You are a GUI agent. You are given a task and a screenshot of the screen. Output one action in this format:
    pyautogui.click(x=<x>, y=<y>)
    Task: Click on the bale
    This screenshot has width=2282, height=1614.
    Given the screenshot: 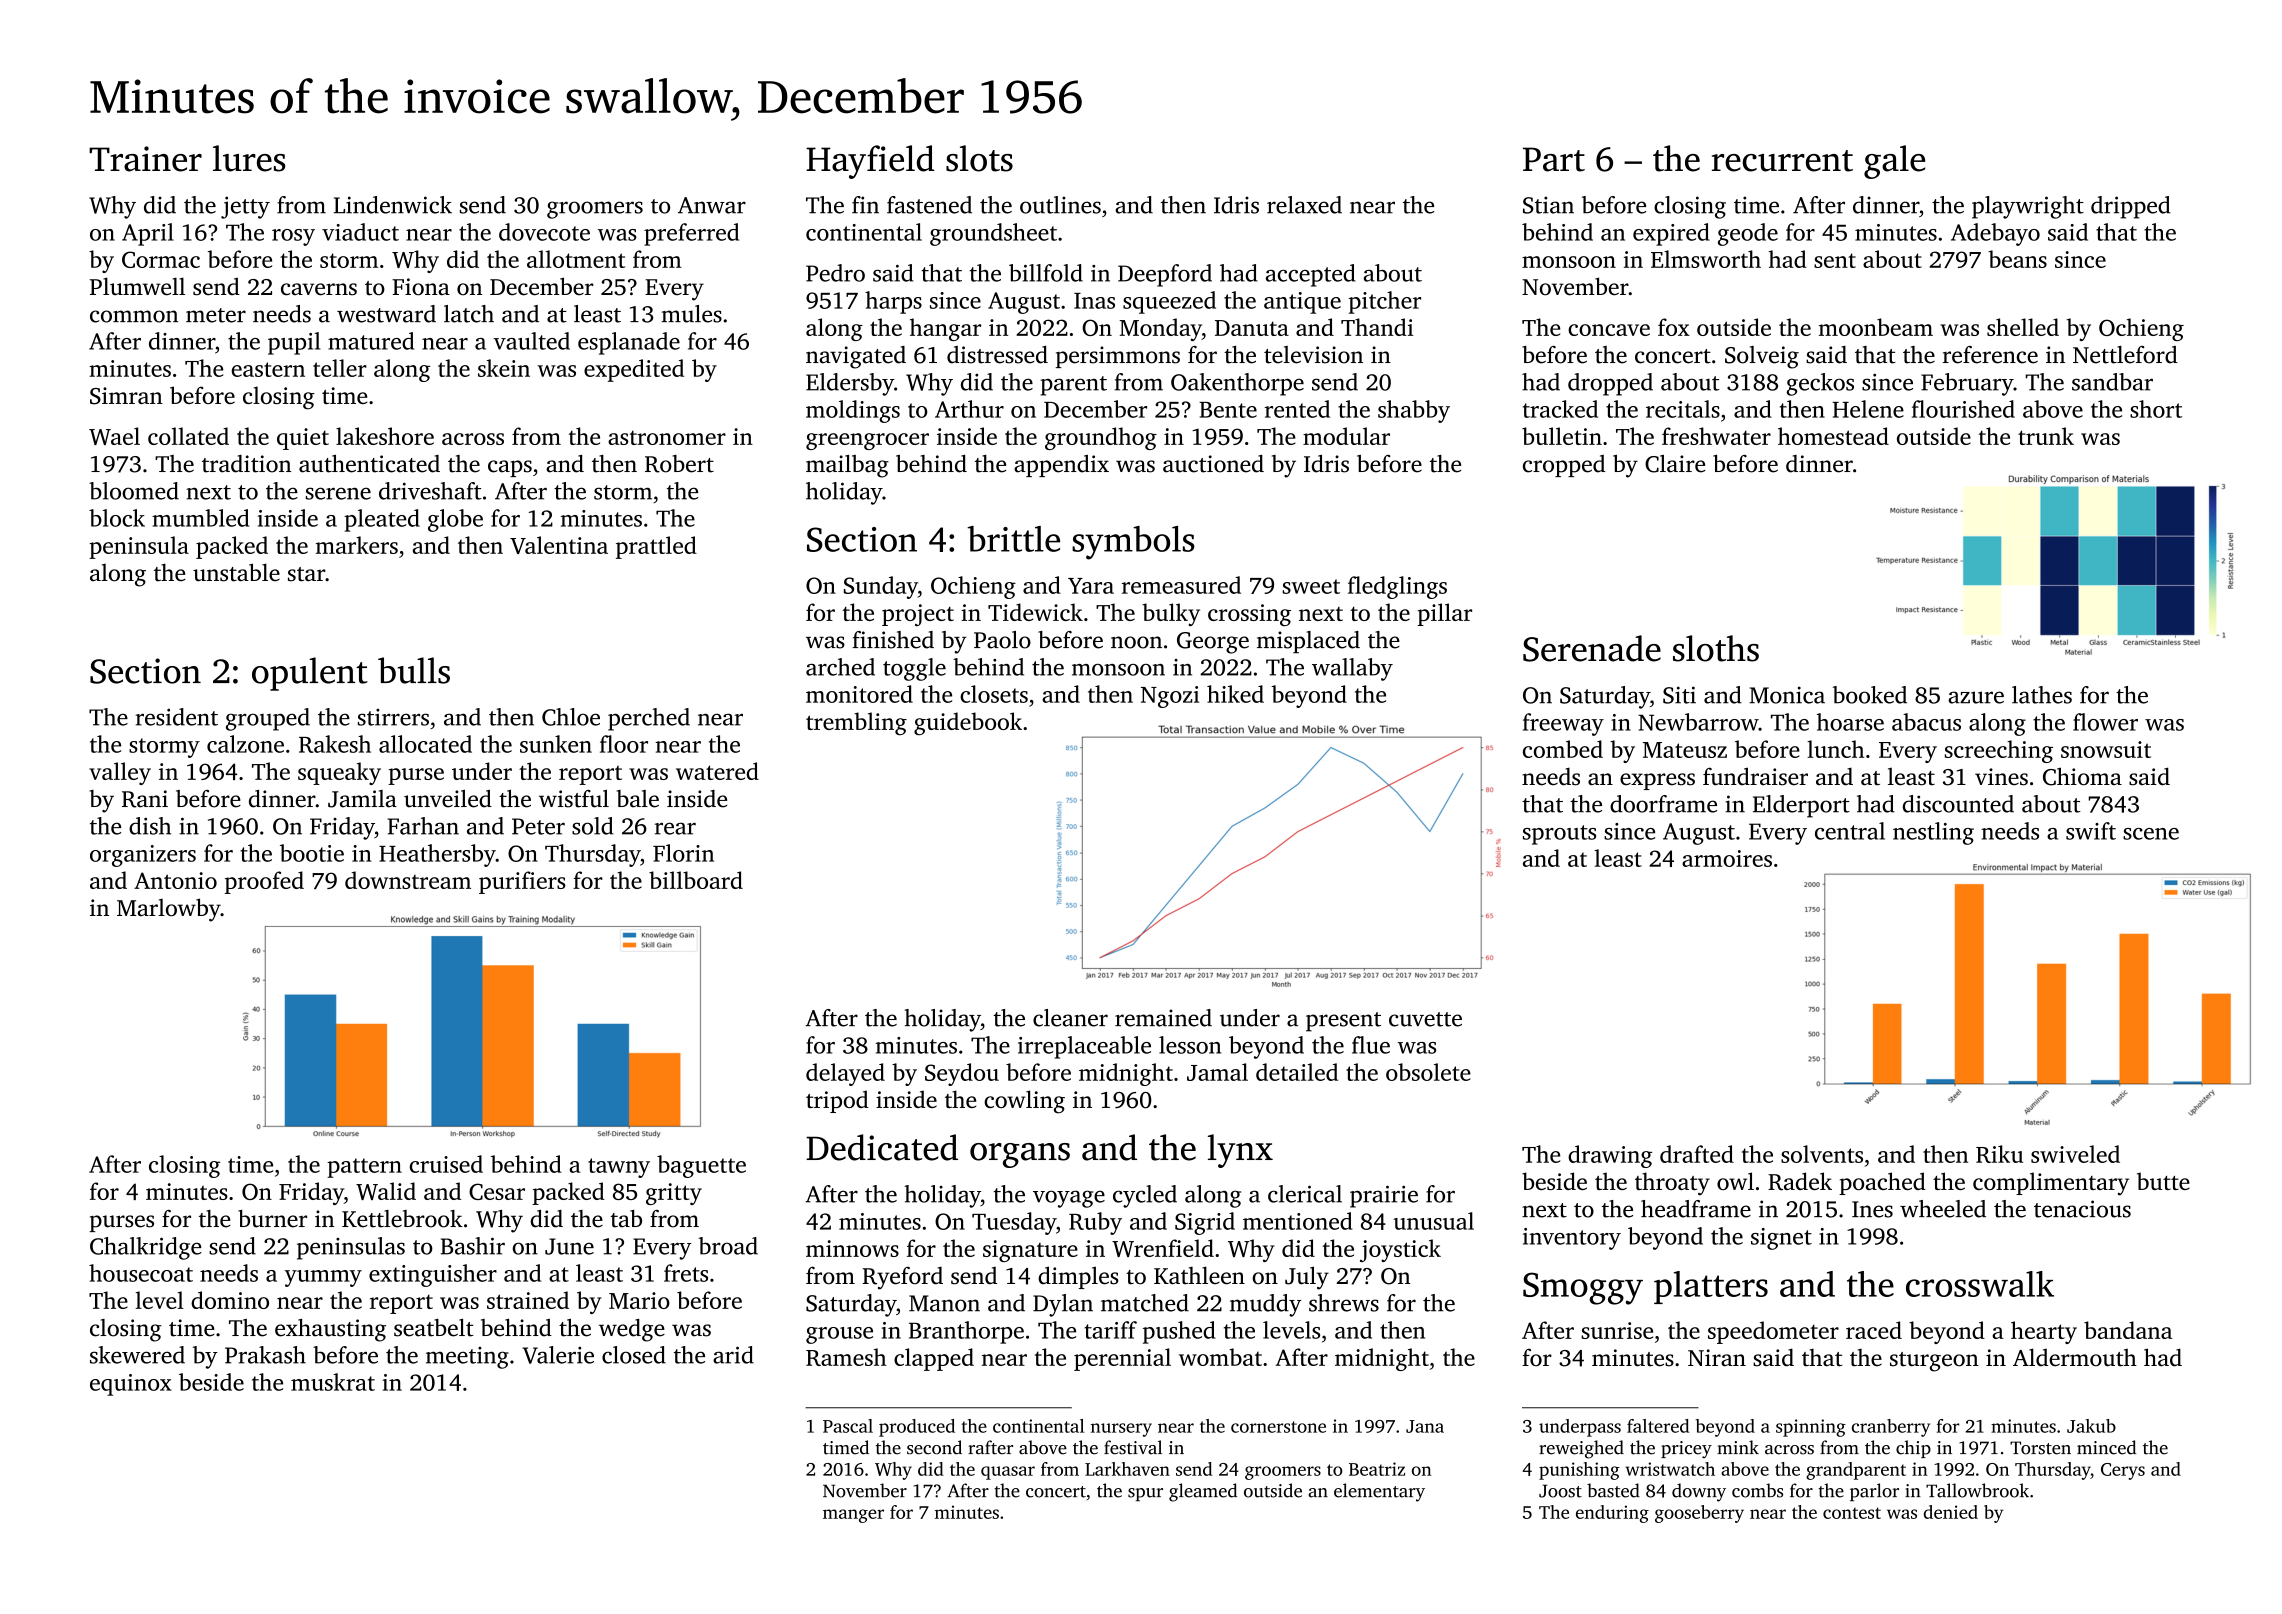 What is the action you would take?
    pyautogui.click(x=638, y=799)
